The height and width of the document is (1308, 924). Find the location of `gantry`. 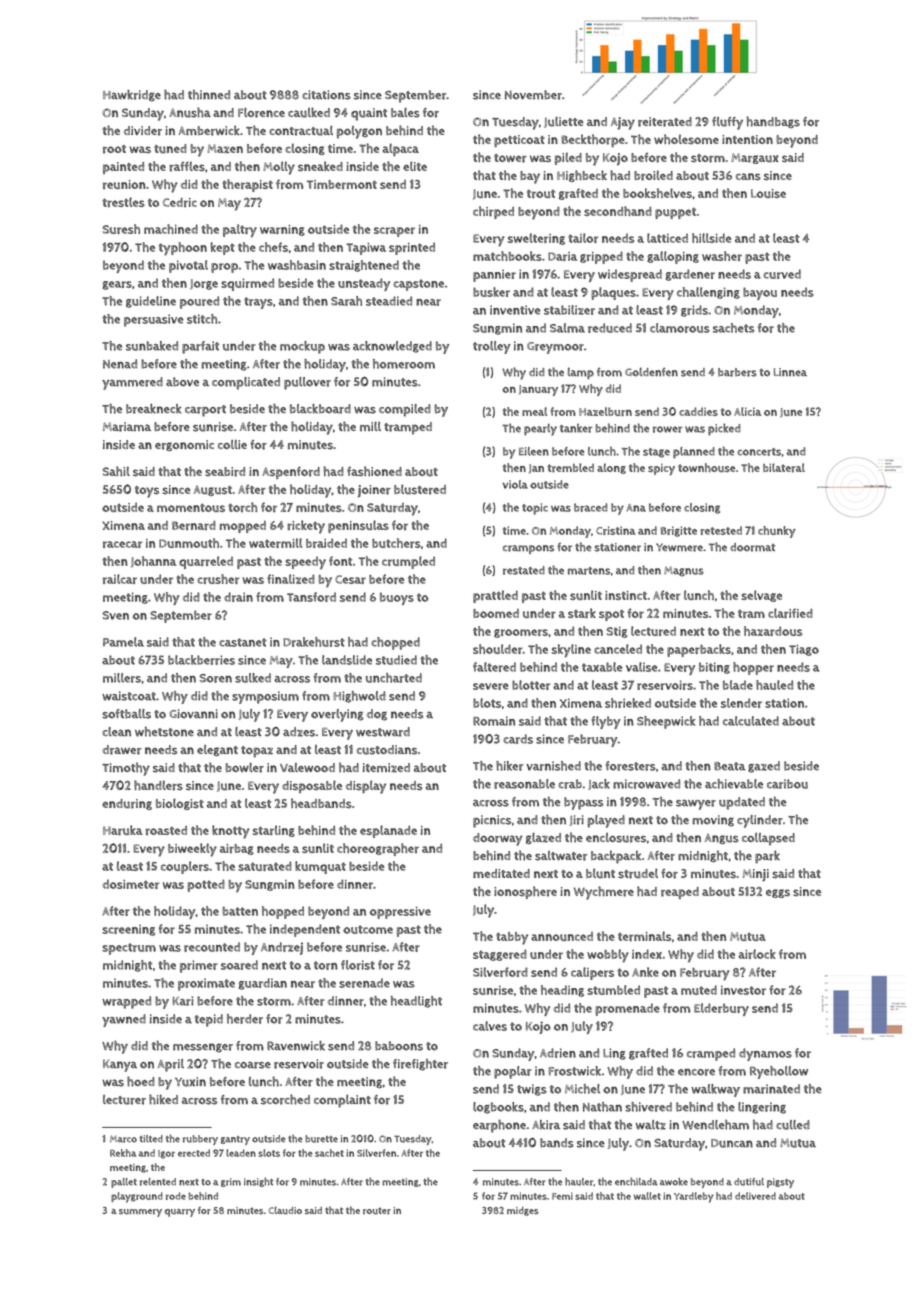

gantry is located at coordinates (235, 1140).
